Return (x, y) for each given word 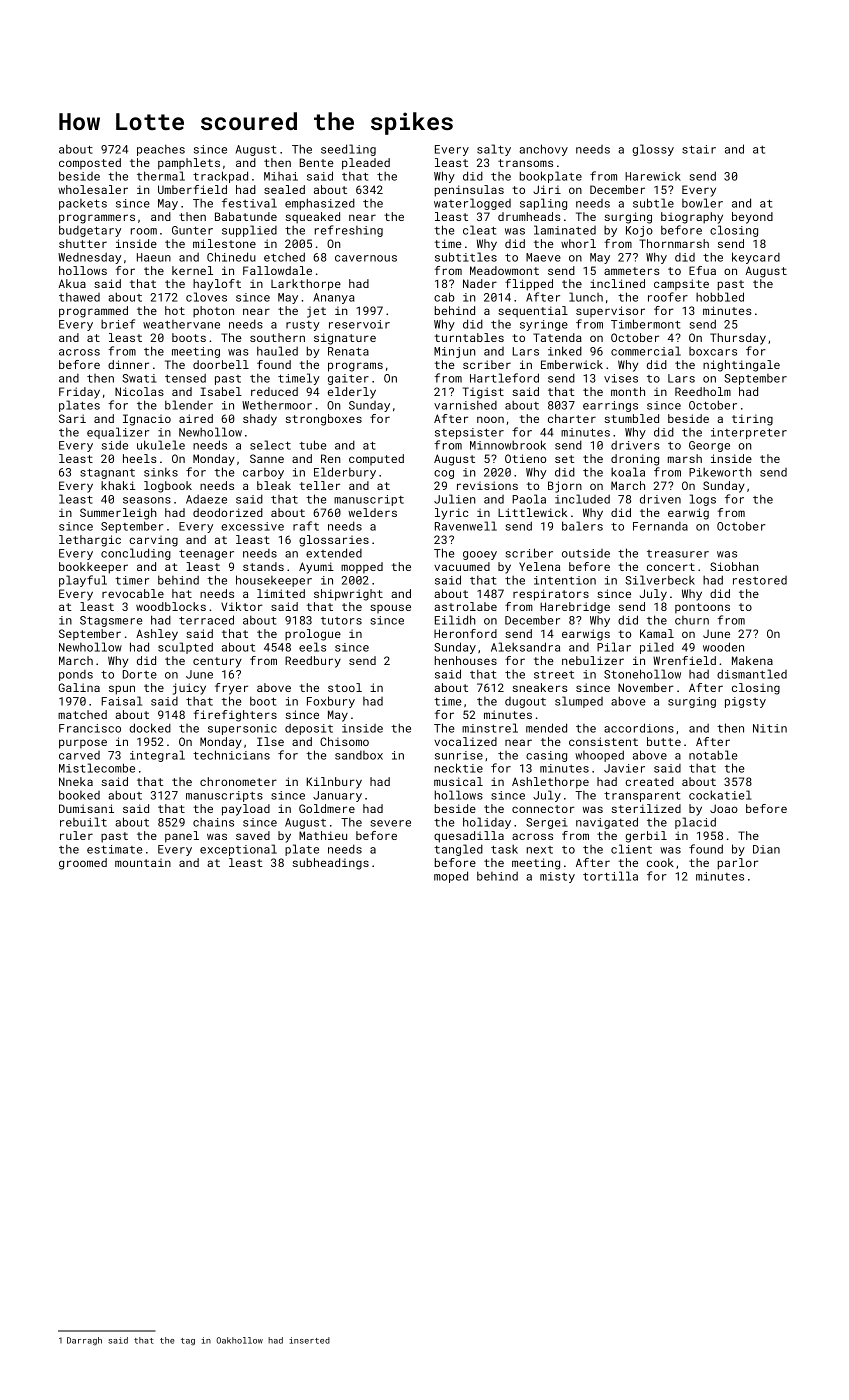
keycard (756, 258)
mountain (143, 862)
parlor (738, 864)
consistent (603, 741)
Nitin (770, 728)
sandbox (359, 755)
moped (451, 877)
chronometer (238, 781)
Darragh (84, 1341)
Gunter (192, 230)
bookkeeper (93, 568)
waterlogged (472, 204)
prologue (313, 635)
